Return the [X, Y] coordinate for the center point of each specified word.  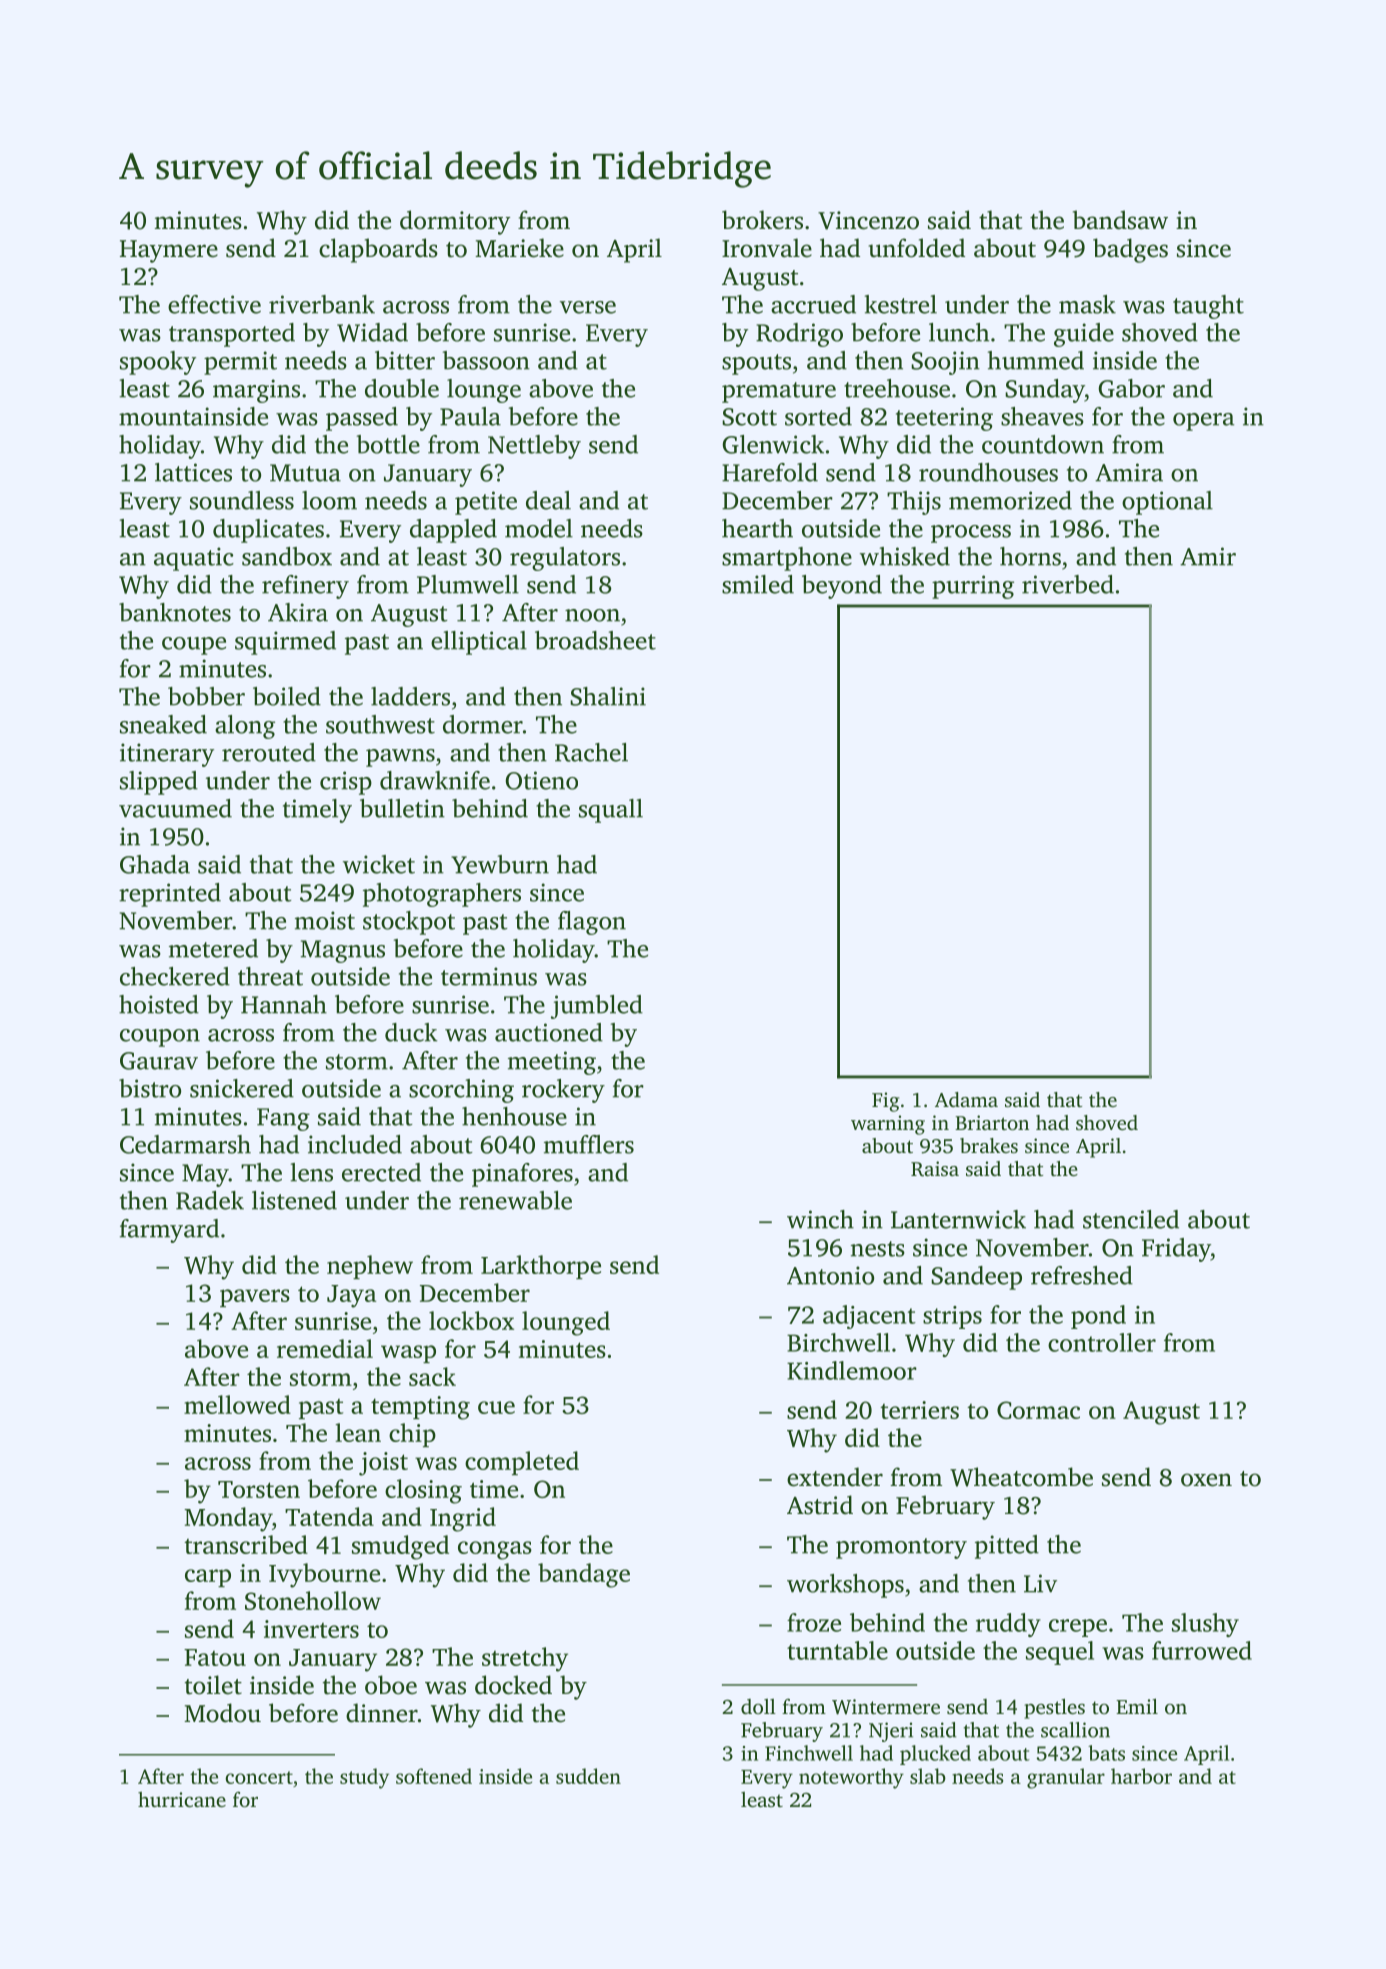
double [402, 388]
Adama [966, 1099]
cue [496, 1407]
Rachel [591, 752]
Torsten [259, 1489]
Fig [885, 1102]
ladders [410, 696]
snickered [242, 1088]
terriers [919, 1410]
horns [1030, 556]
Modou [222, 1713]
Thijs [914, 503]
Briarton [992, 1122]
